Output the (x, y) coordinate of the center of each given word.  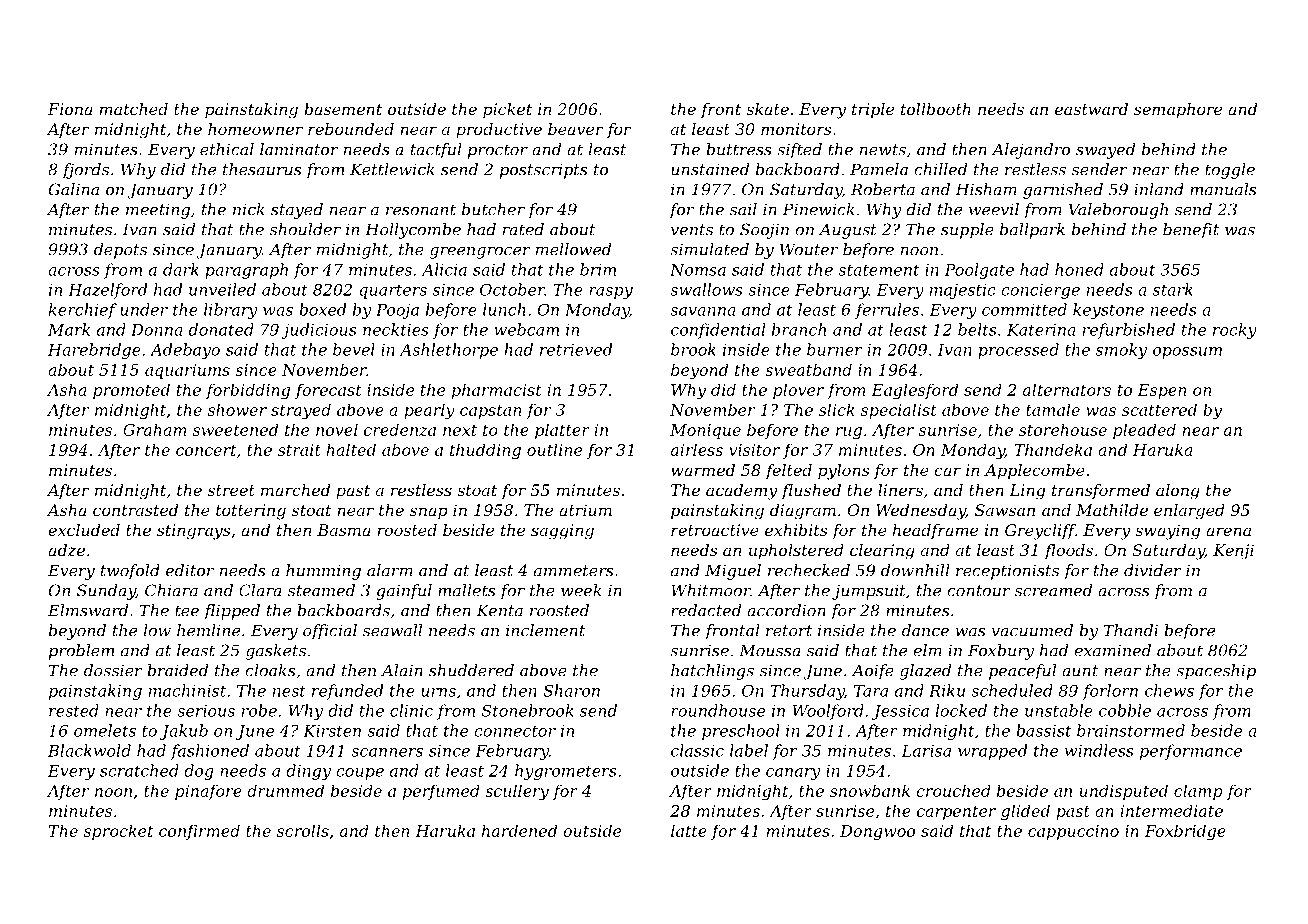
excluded (84, 530)
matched (133, 109)
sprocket (118, 832)
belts (977, 329)
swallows (706, 289)
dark (181, 269)
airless (697, 449)
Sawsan (1005, 510)
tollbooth (936, 109)
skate (767, 109)
